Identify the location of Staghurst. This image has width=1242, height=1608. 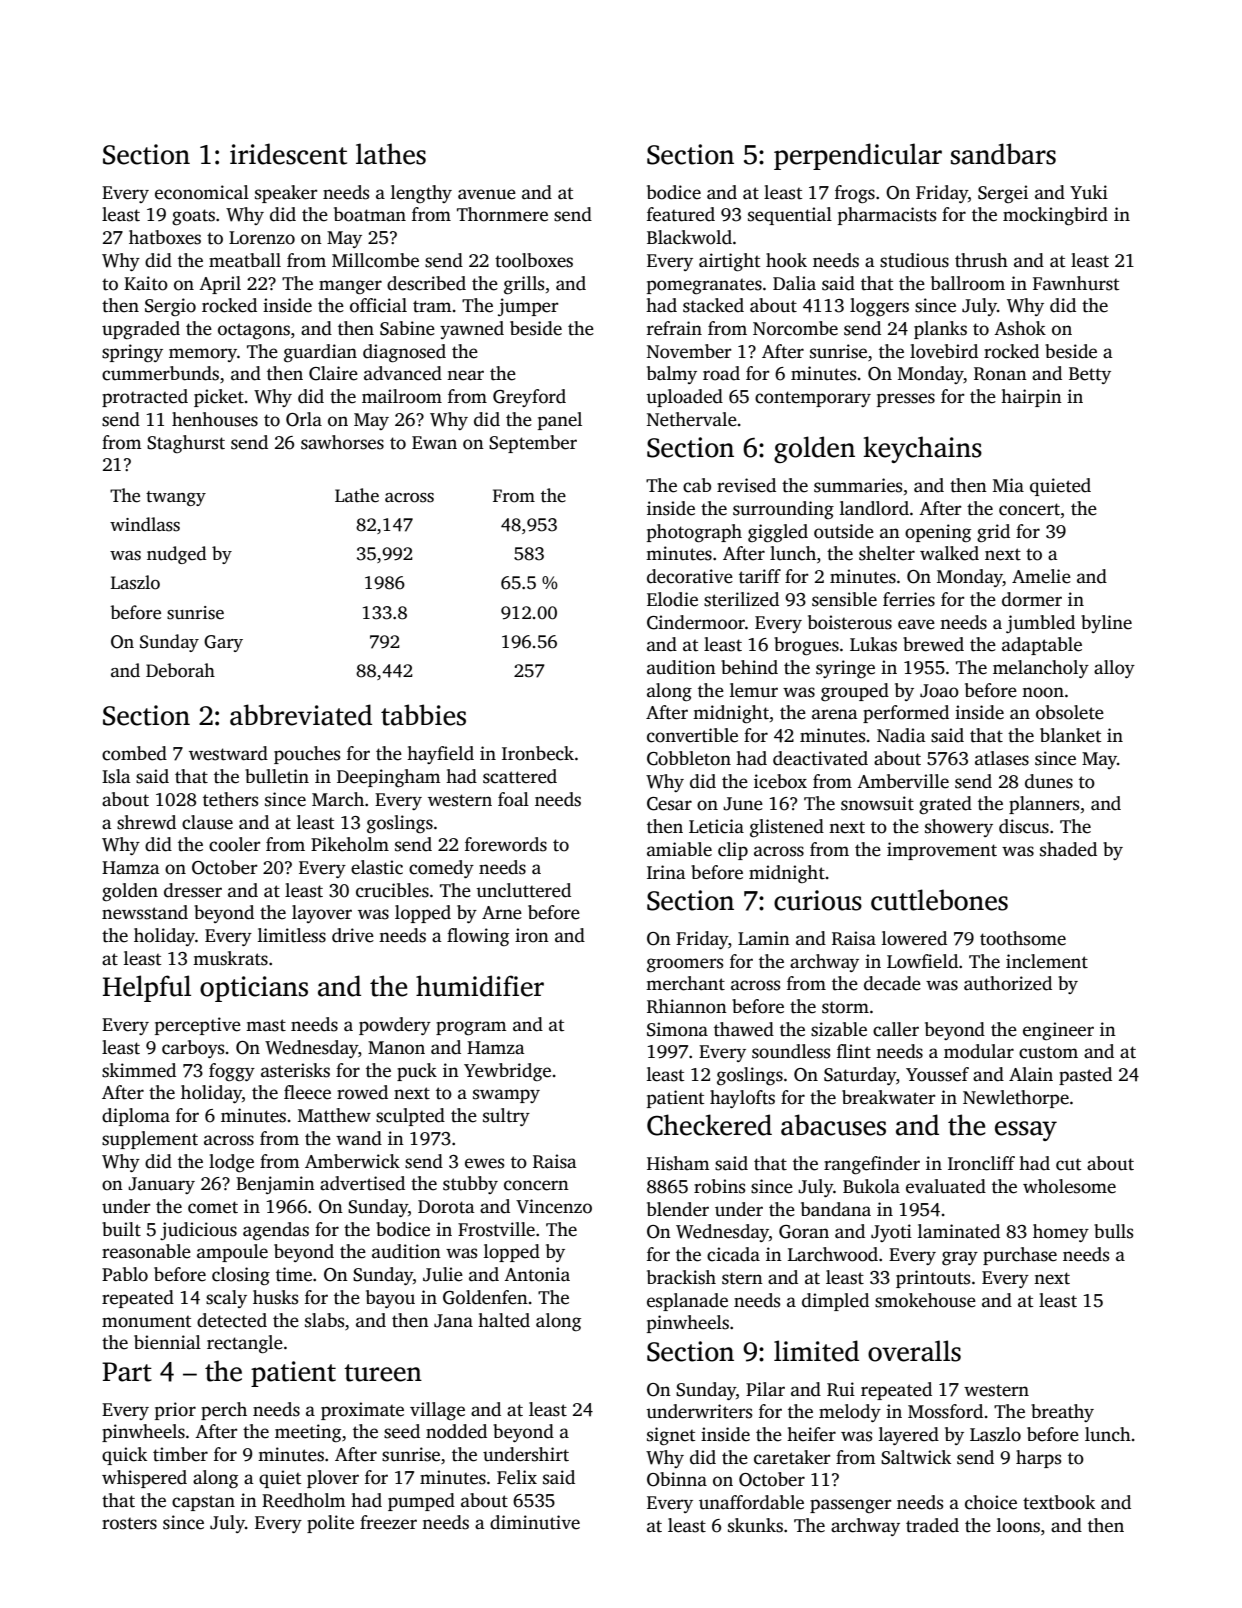
(186, 444).
